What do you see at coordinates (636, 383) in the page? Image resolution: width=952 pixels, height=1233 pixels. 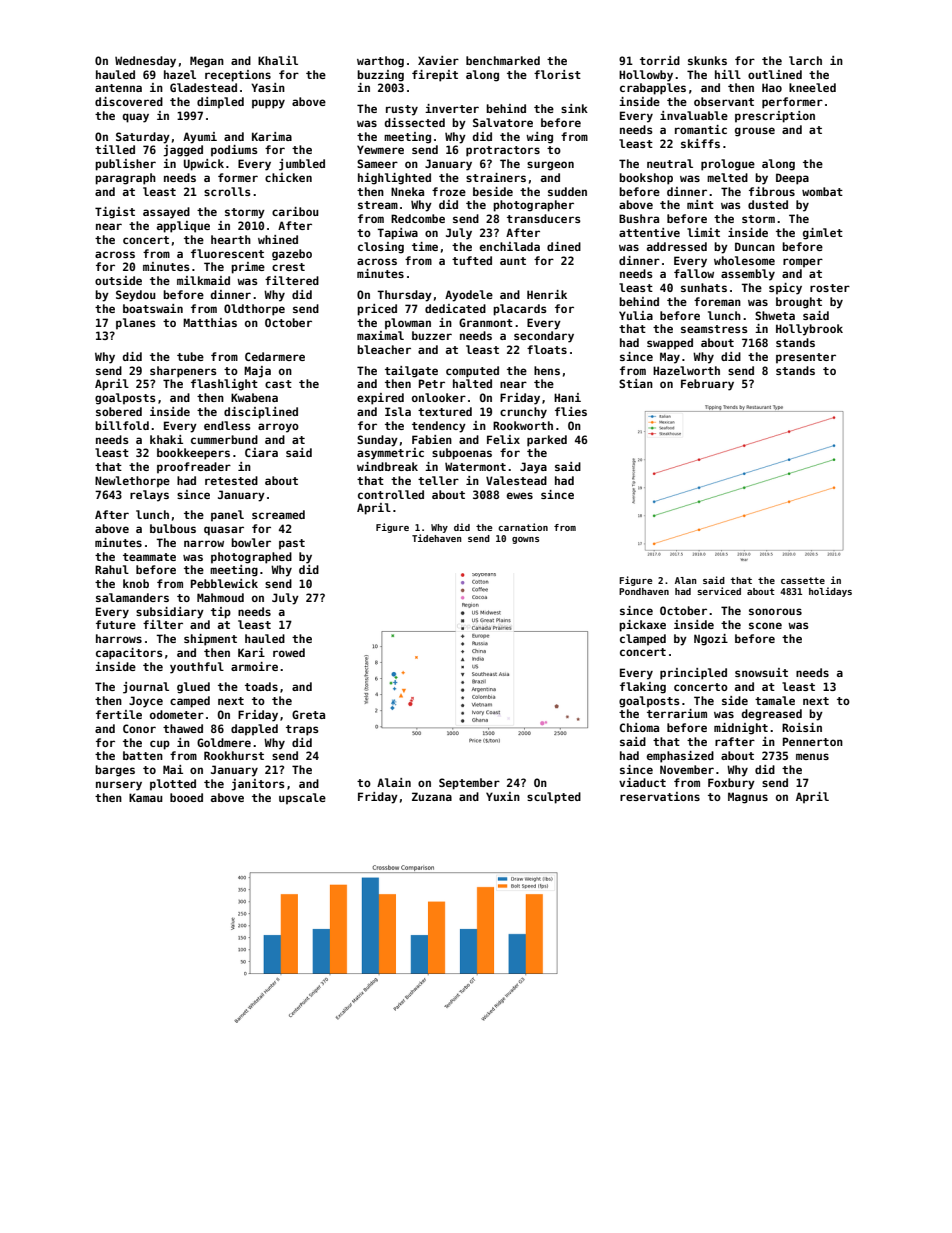 I see `Stian` at bounding box center [636, 383].
